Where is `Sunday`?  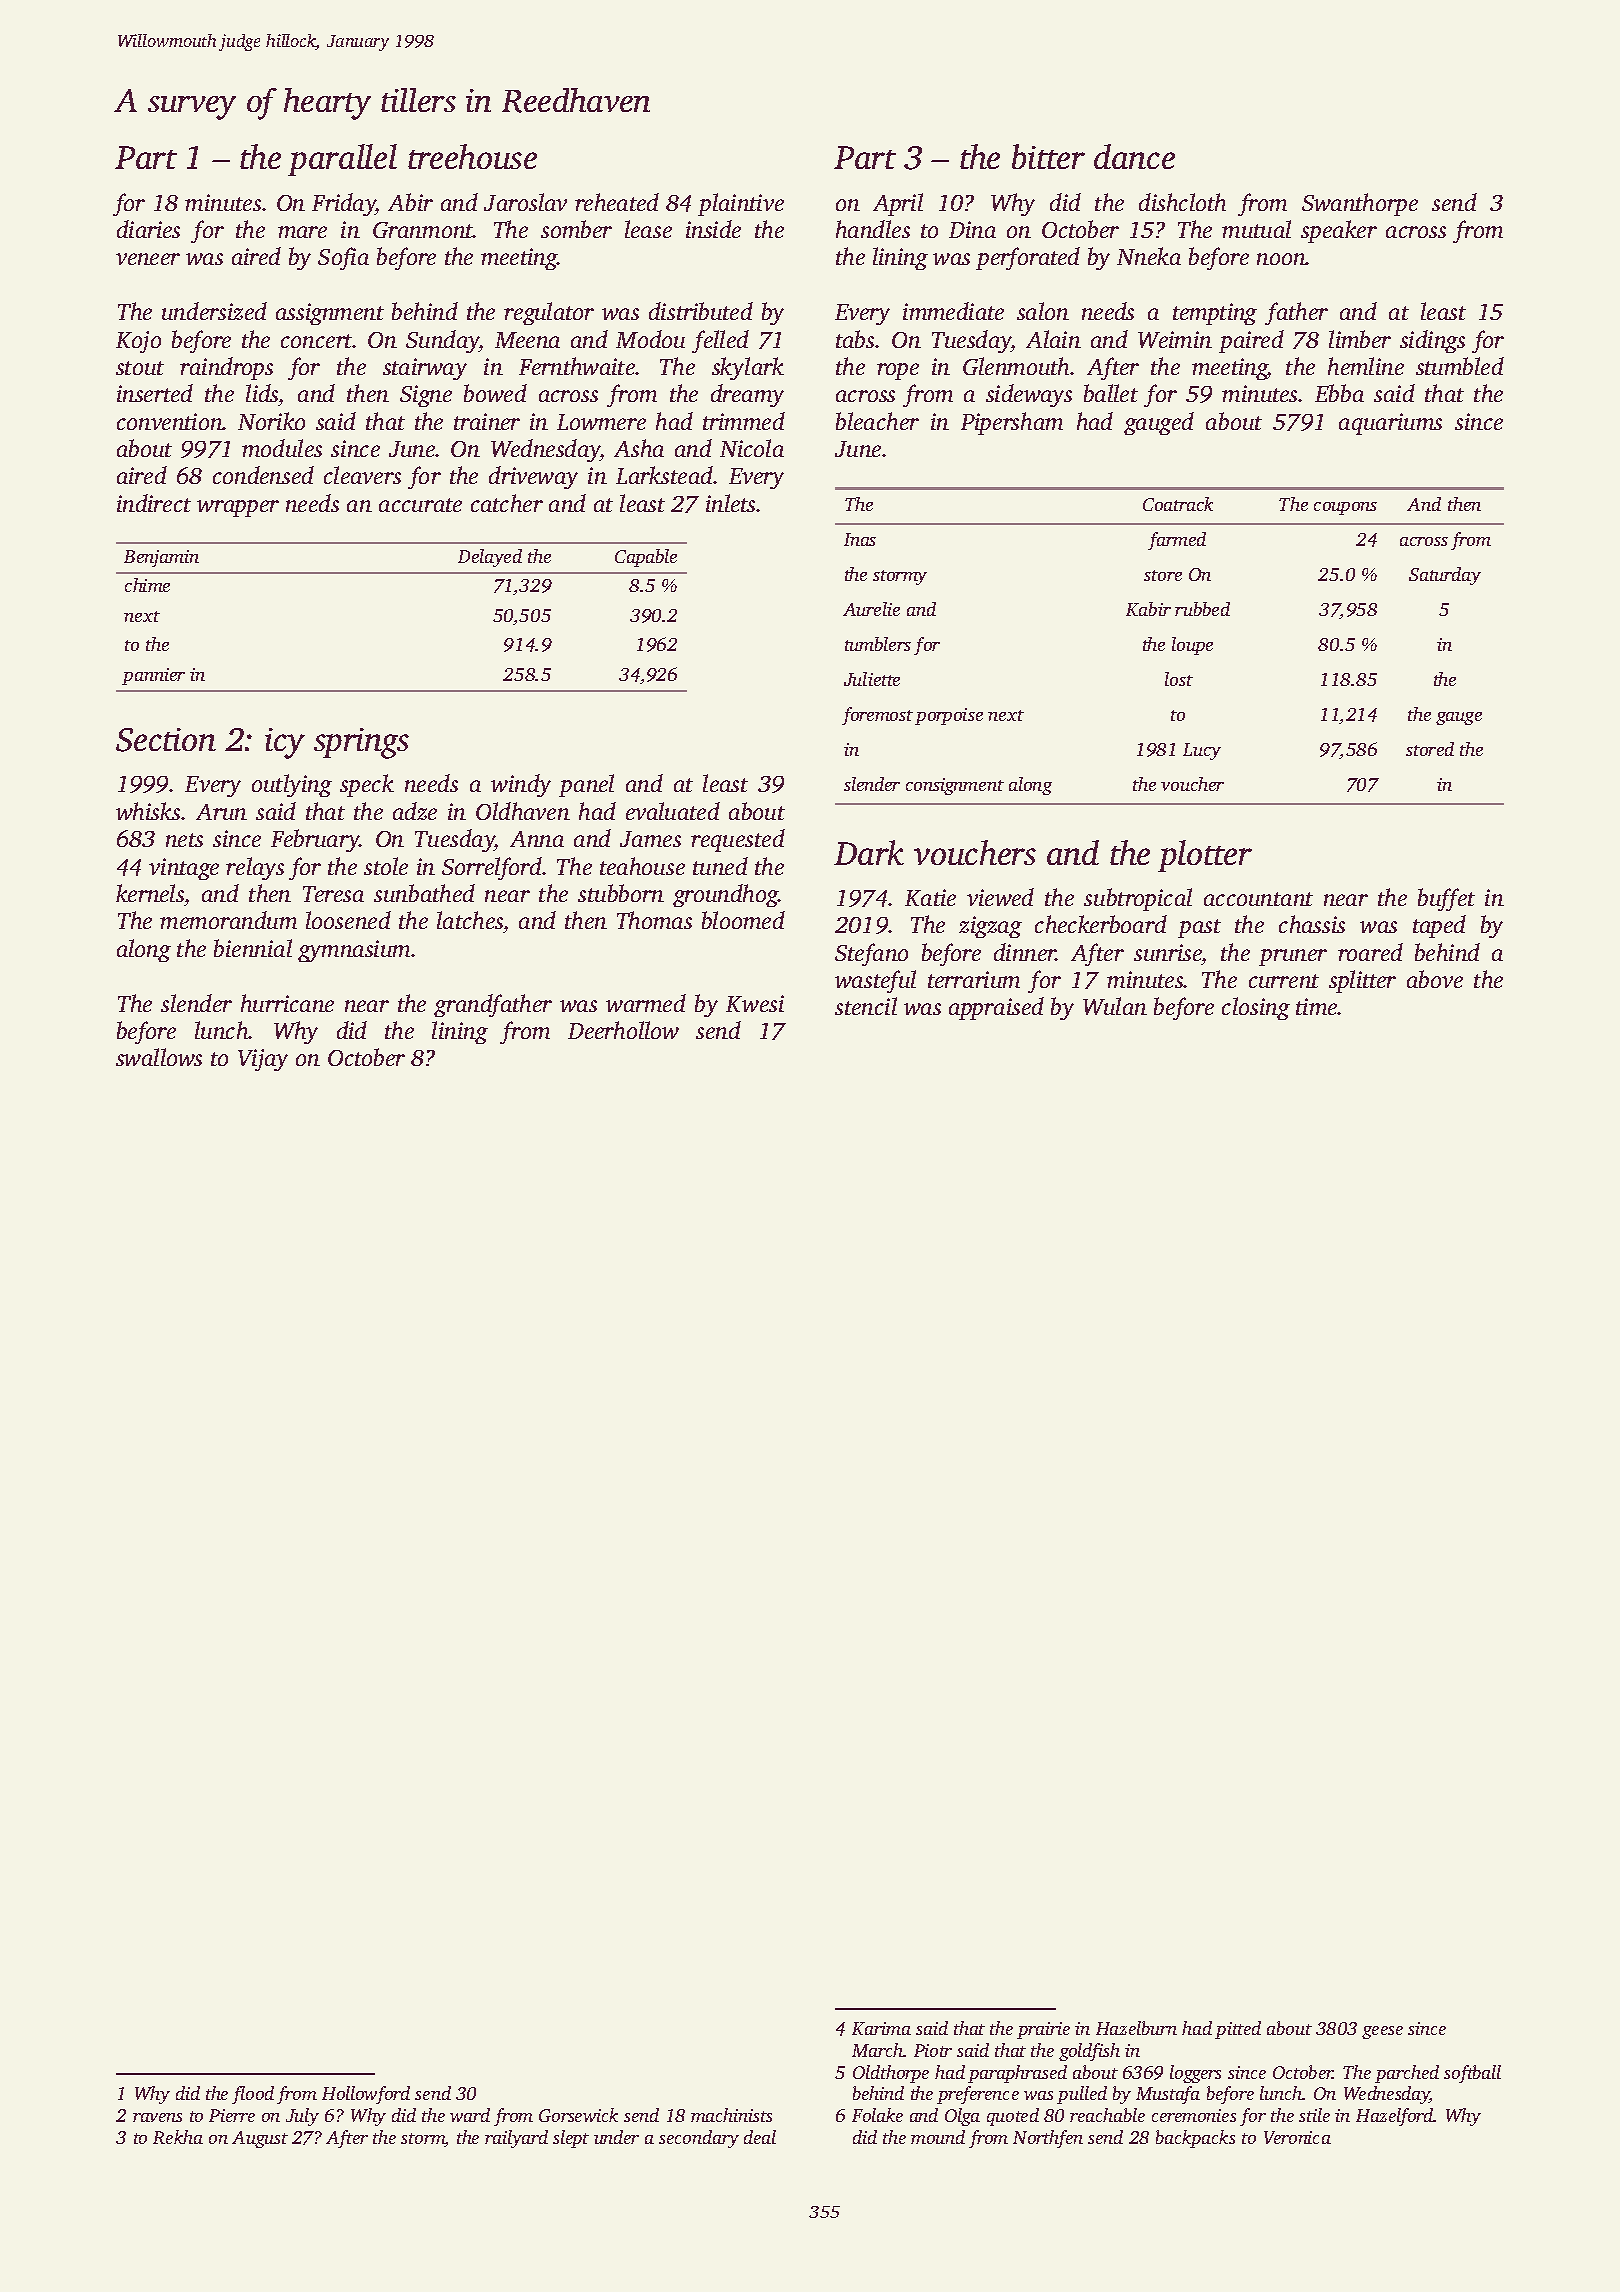 Sunday is located at coordinates (443, 341).
